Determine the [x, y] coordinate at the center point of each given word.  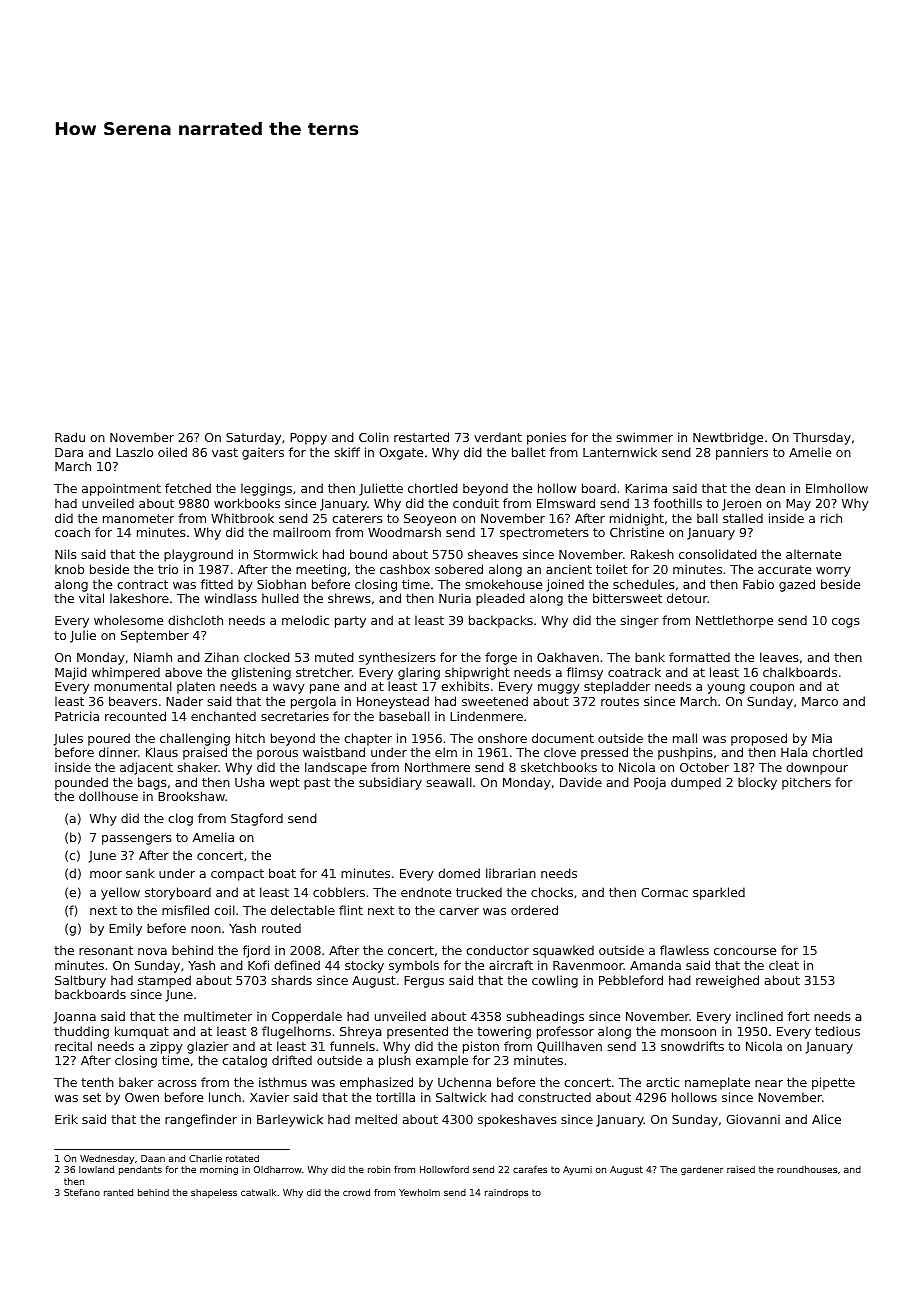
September [155, 636]
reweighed [727, 981]
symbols [414, 966]
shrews [349, 598]
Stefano [82, 1192]
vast [225, 452]
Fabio [758, 584]
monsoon [688, 1032]
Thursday [822, 438]
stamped [164, 981]
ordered [534, 910]
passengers [137, 840]
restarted [421, 437]
